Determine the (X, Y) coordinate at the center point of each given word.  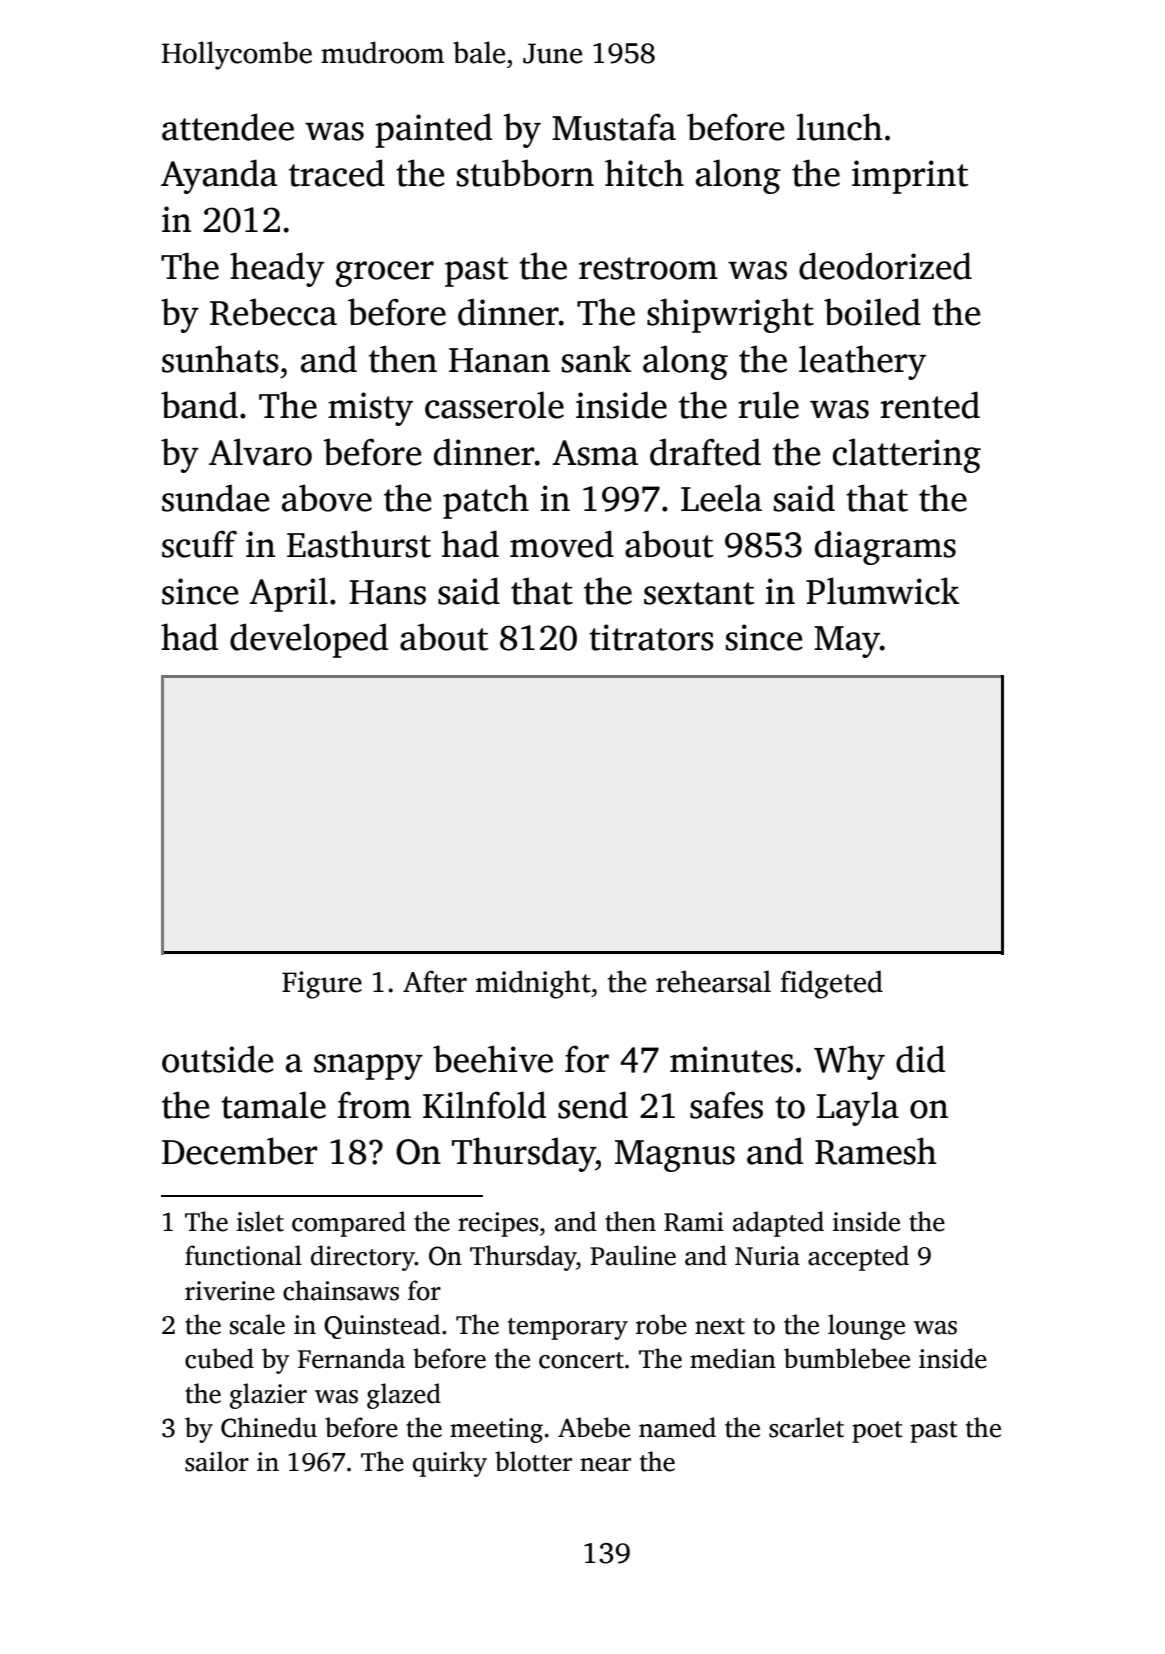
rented (930, 405)
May (847, 642)
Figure (322, 985)
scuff (199, 544)
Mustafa (614, 127)
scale (257, 1324)
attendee (228, 127)
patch (486, 501)
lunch (840, 127)
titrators (651, 637)
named (677, 1427)
